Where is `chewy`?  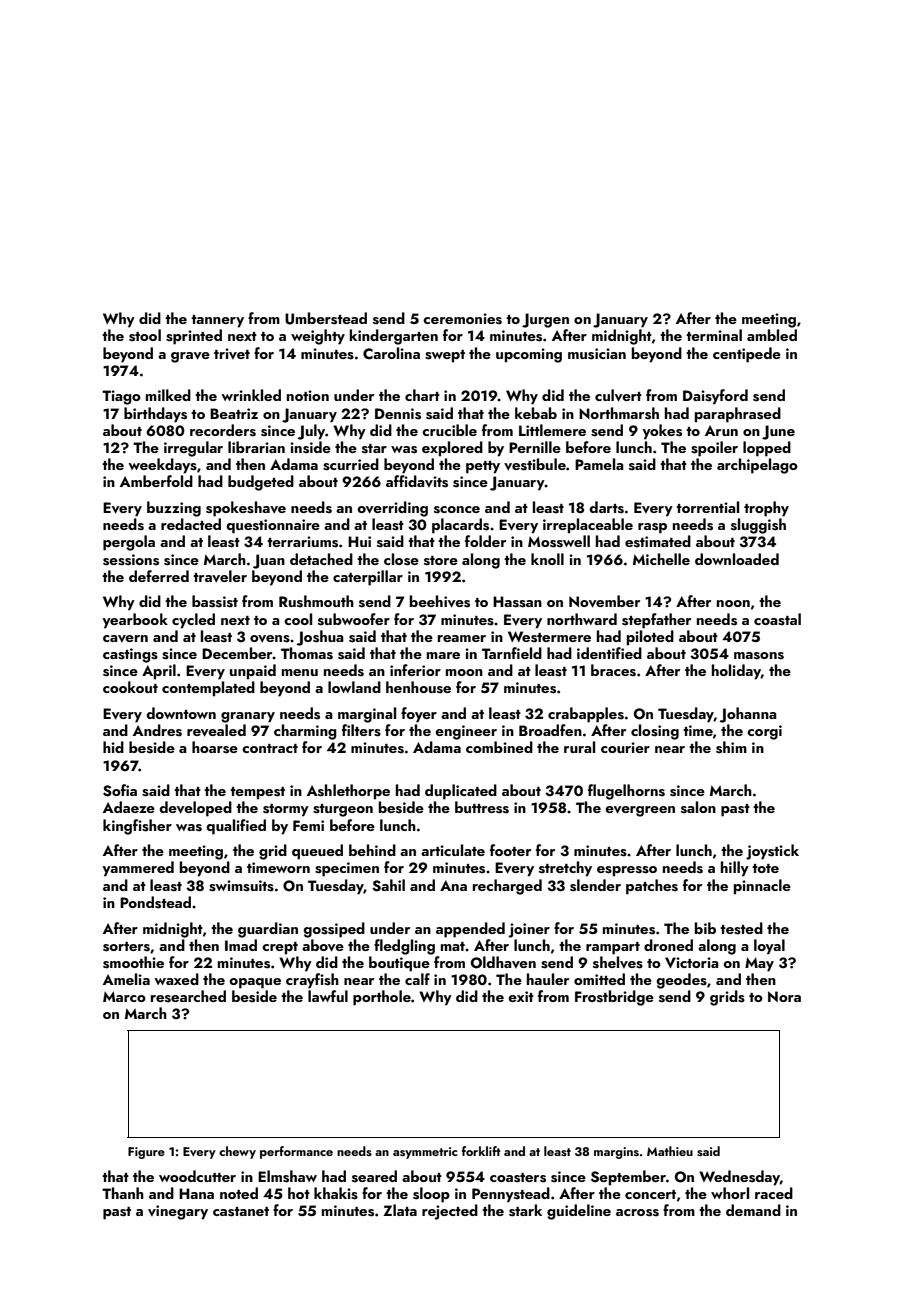
chewy is located at coordinates (237, 1152).
